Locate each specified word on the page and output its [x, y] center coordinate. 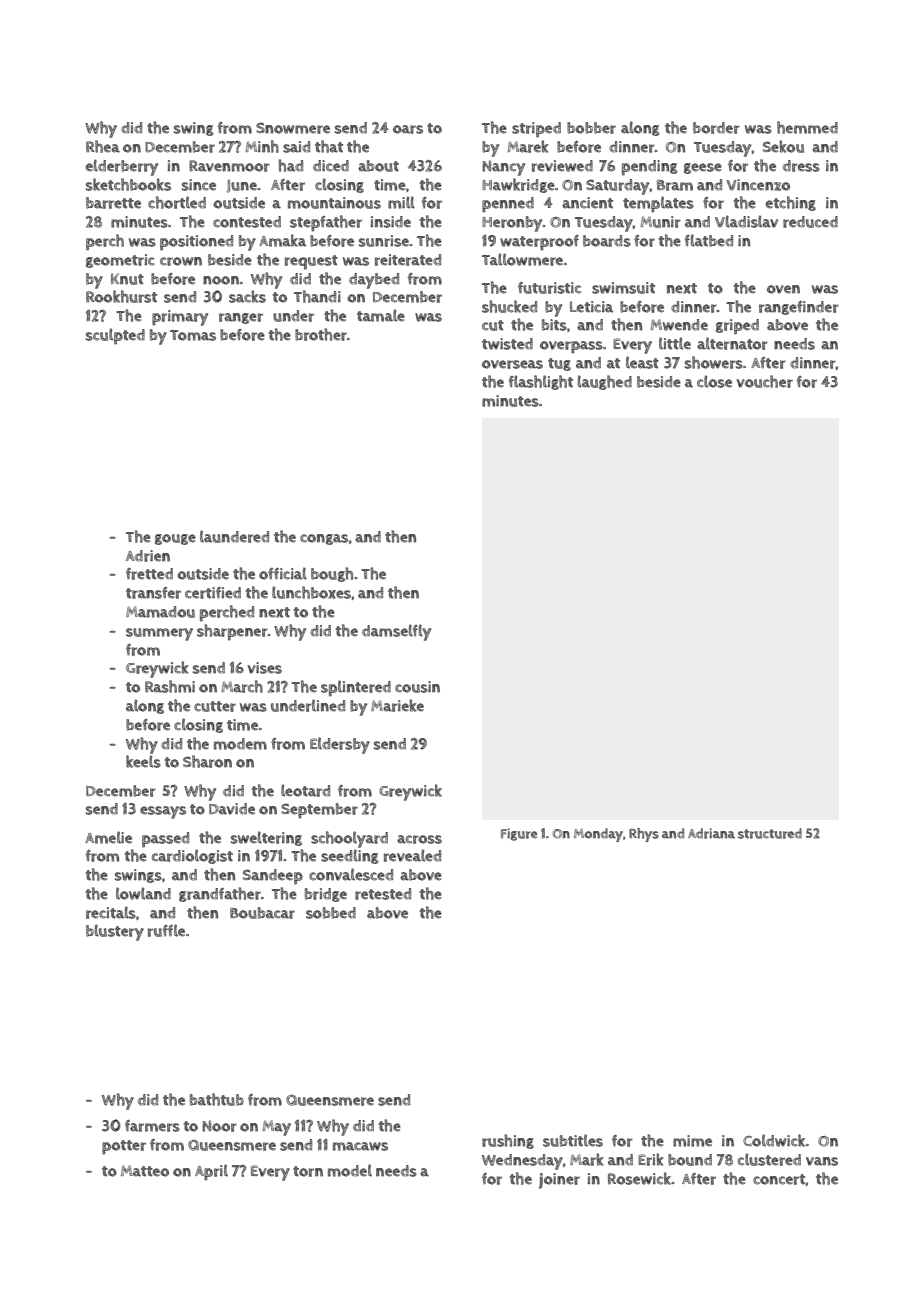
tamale [381, 315]
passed [165, 840]
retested [383, 894]
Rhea [103, 146]
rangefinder [799, 308]
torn [308, 1171]
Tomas [193, 335]
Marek [528, 146]
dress [801, 166]
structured [770, 833]
